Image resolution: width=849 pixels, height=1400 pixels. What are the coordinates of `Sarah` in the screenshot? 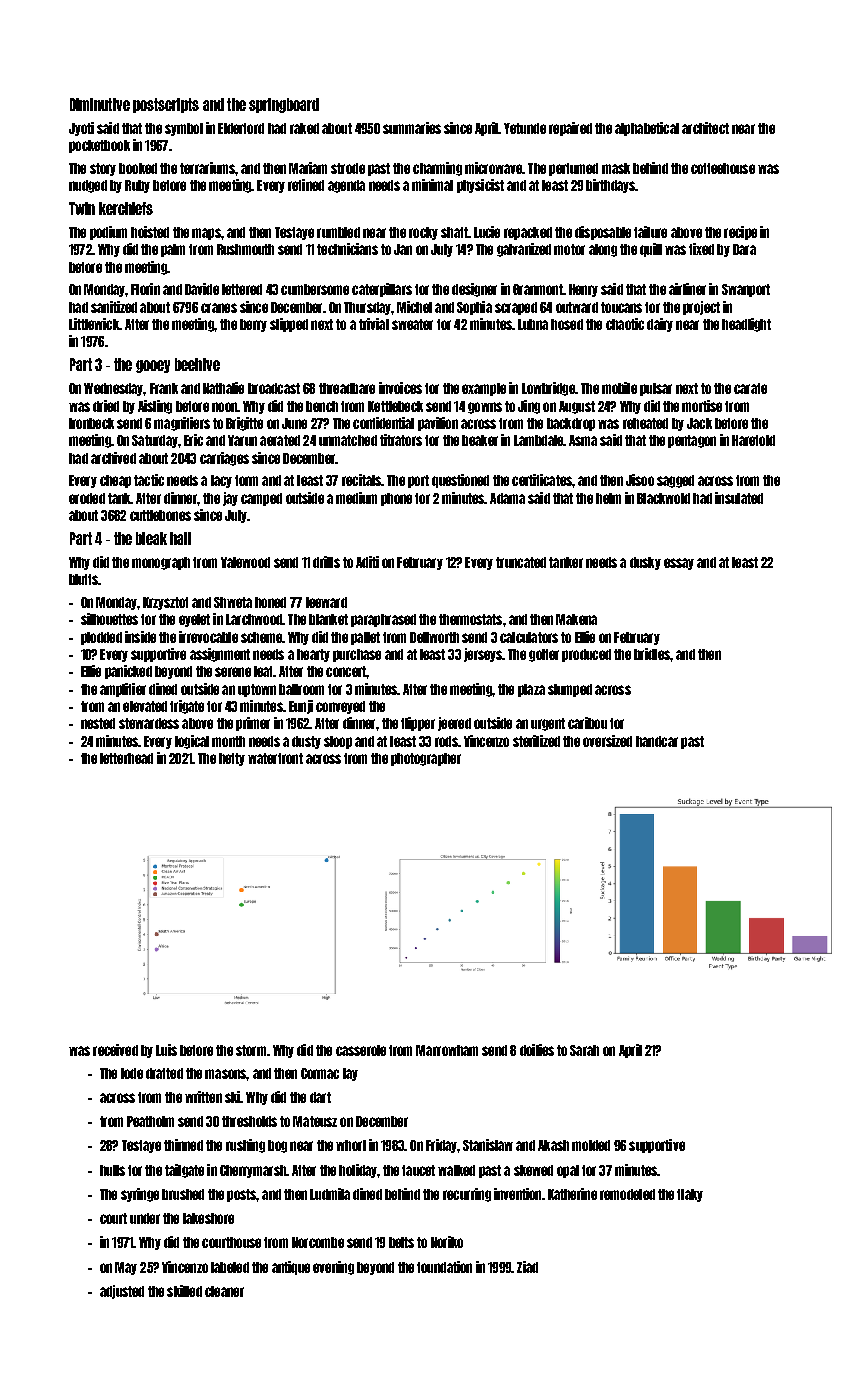 It's located at (584, 1050).
